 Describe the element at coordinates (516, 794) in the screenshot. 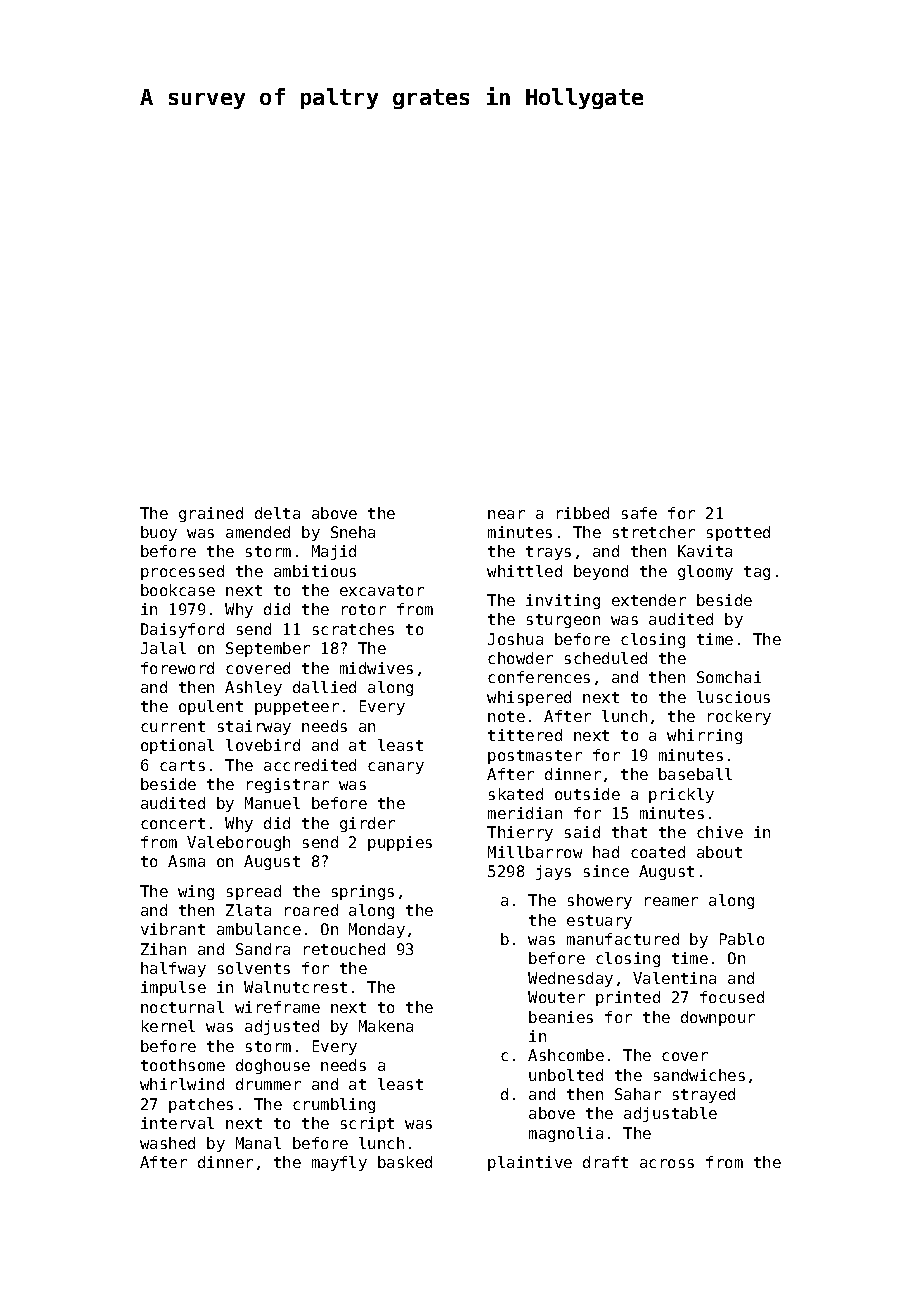

I see `skated` at that location.
